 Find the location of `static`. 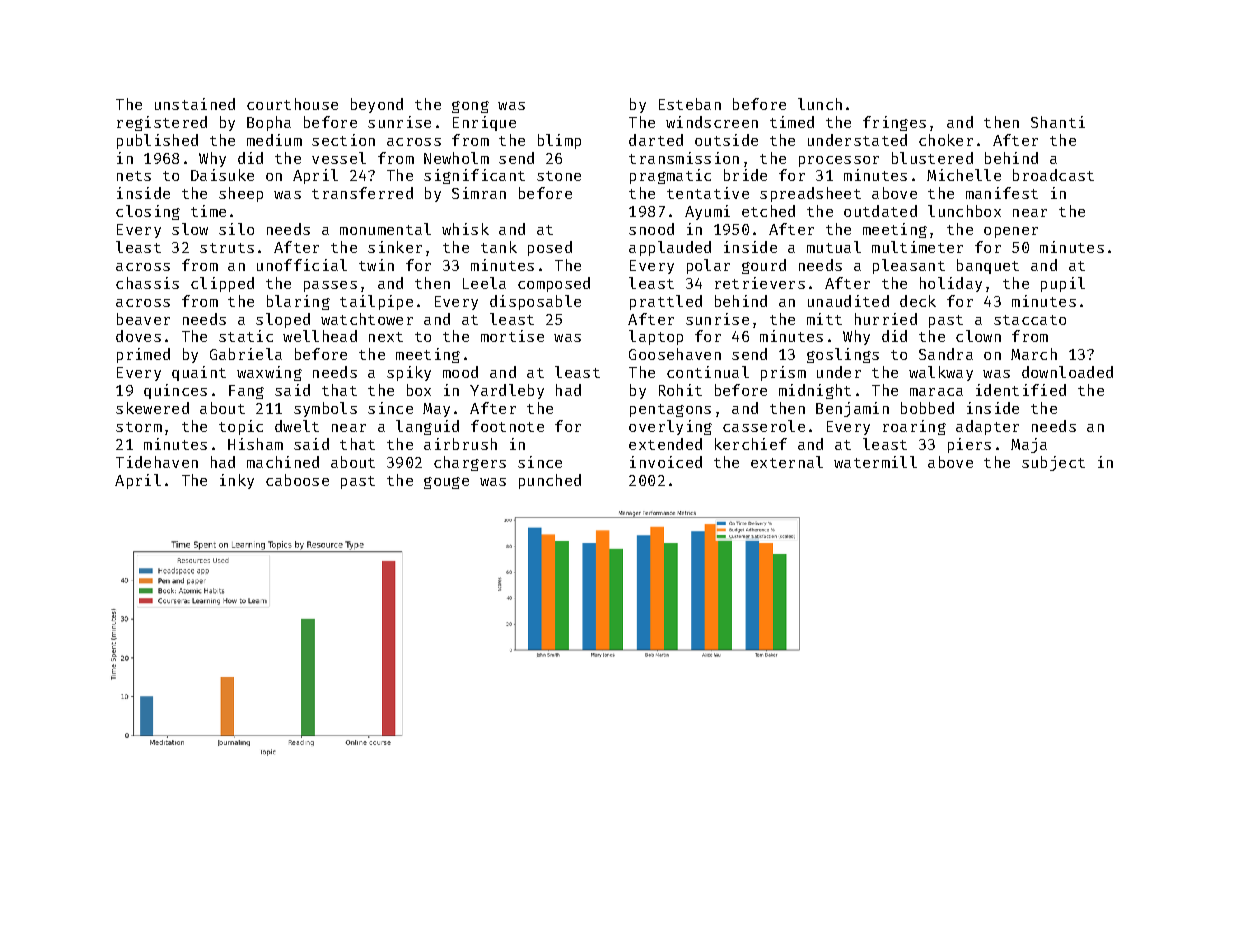

static is located at coordinates (246, 336).
